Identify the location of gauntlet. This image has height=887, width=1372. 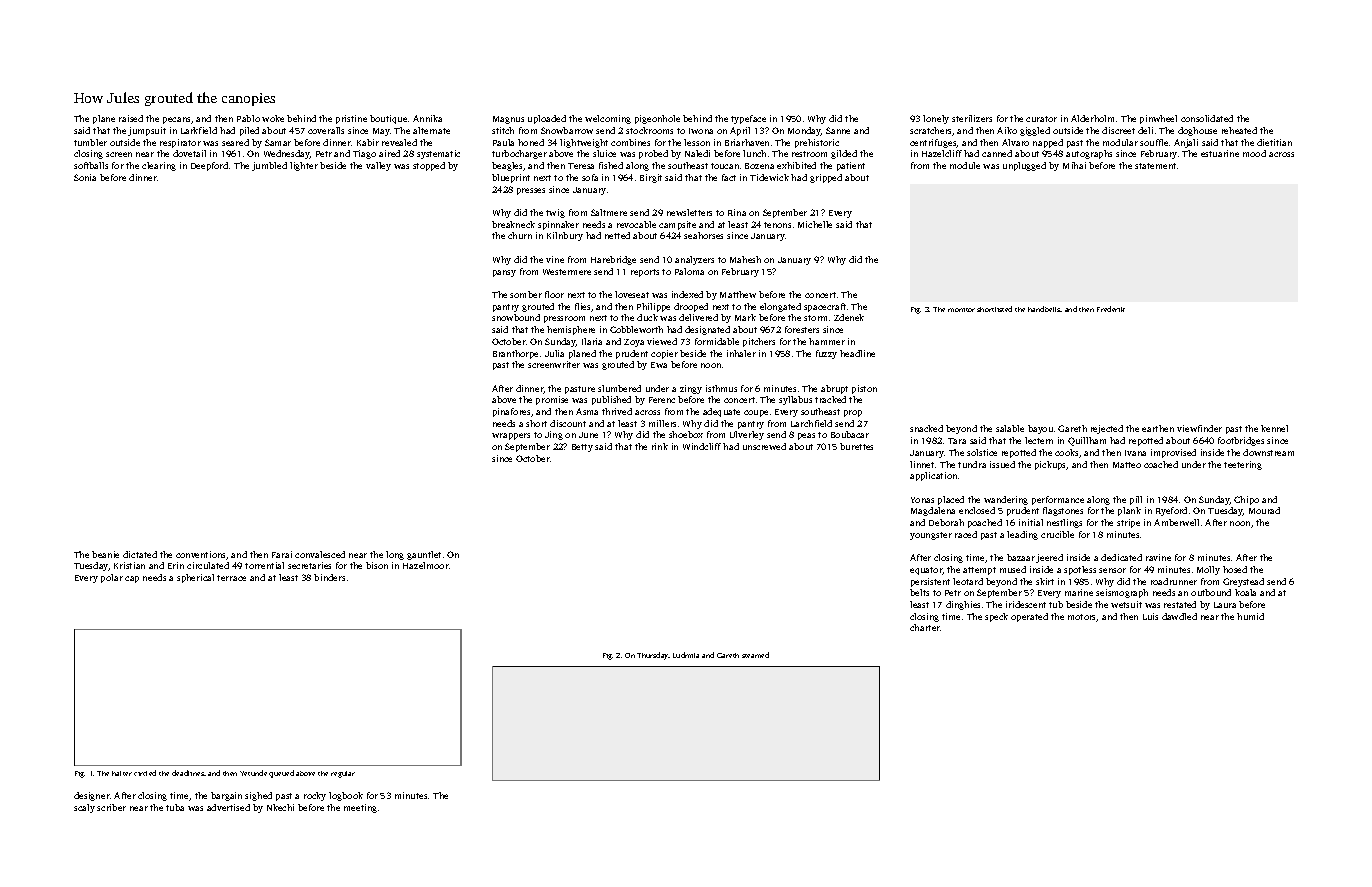
(424, 555).
